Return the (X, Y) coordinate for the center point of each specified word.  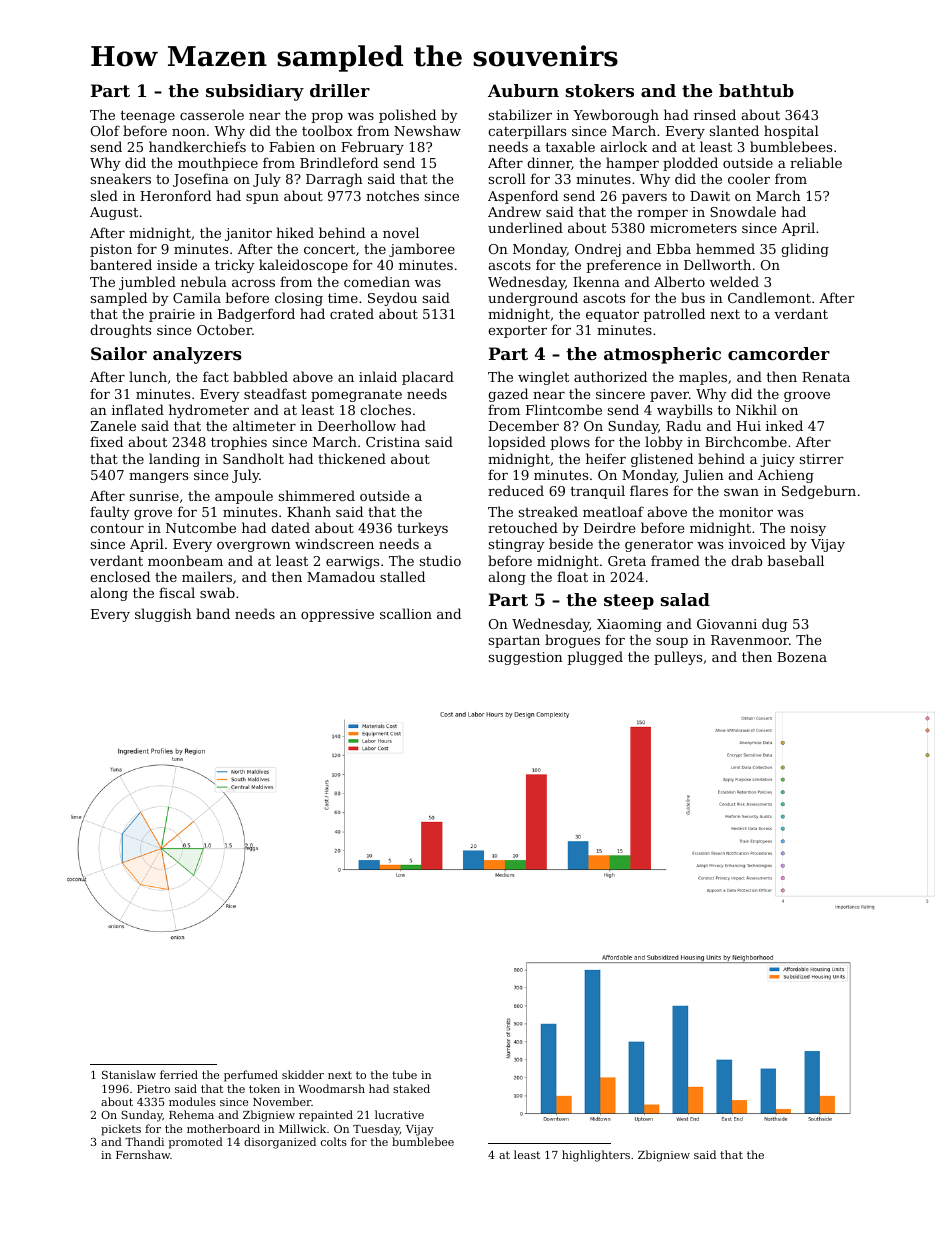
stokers (600, 90)
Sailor (119, 353)
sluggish (163, 615)
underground (533, 299)
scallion (406, 613)
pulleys (678, 658)
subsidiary (255, 92)
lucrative (399, 1114)
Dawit (710, 196)
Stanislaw (129, 1074)
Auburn (523, 90)
